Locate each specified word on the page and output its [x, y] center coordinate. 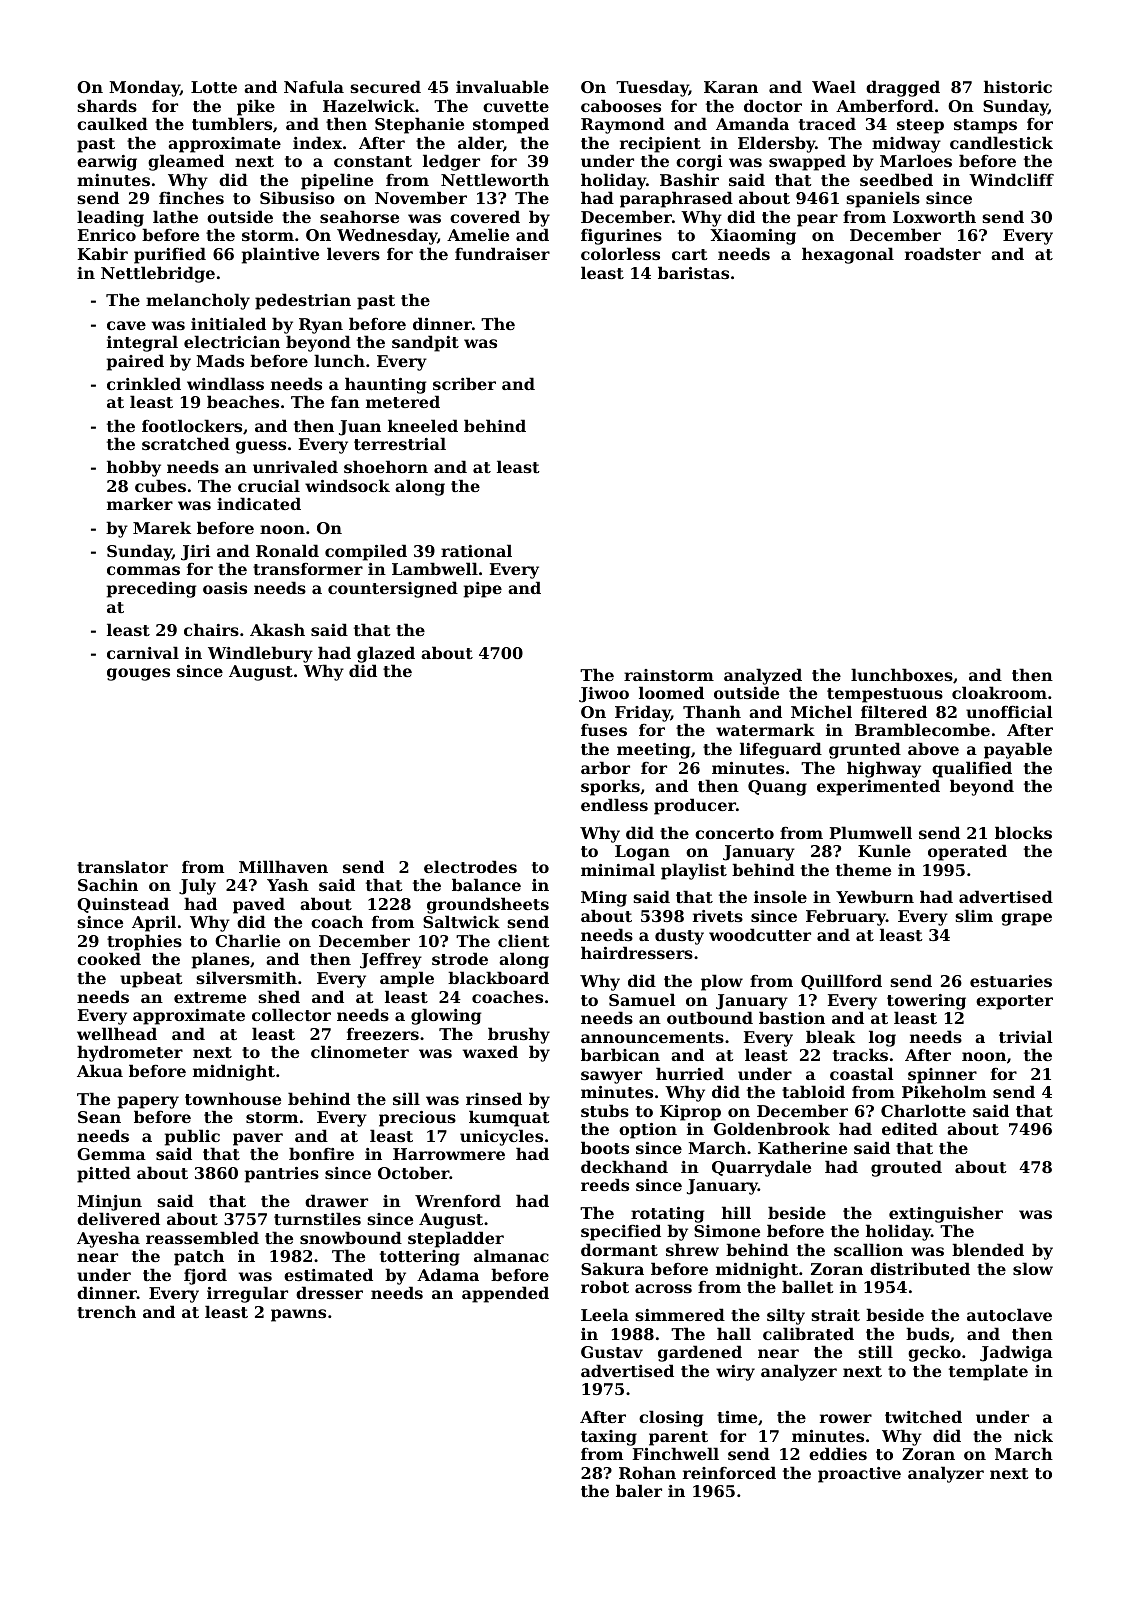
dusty [679, 936]
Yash [288, 884]
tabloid [813, 1091]
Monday [144, 88]
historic [1018, 86]
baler [639, 1490]
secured [385, 86]
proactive [859, 1475]
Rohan [647, 1472]
